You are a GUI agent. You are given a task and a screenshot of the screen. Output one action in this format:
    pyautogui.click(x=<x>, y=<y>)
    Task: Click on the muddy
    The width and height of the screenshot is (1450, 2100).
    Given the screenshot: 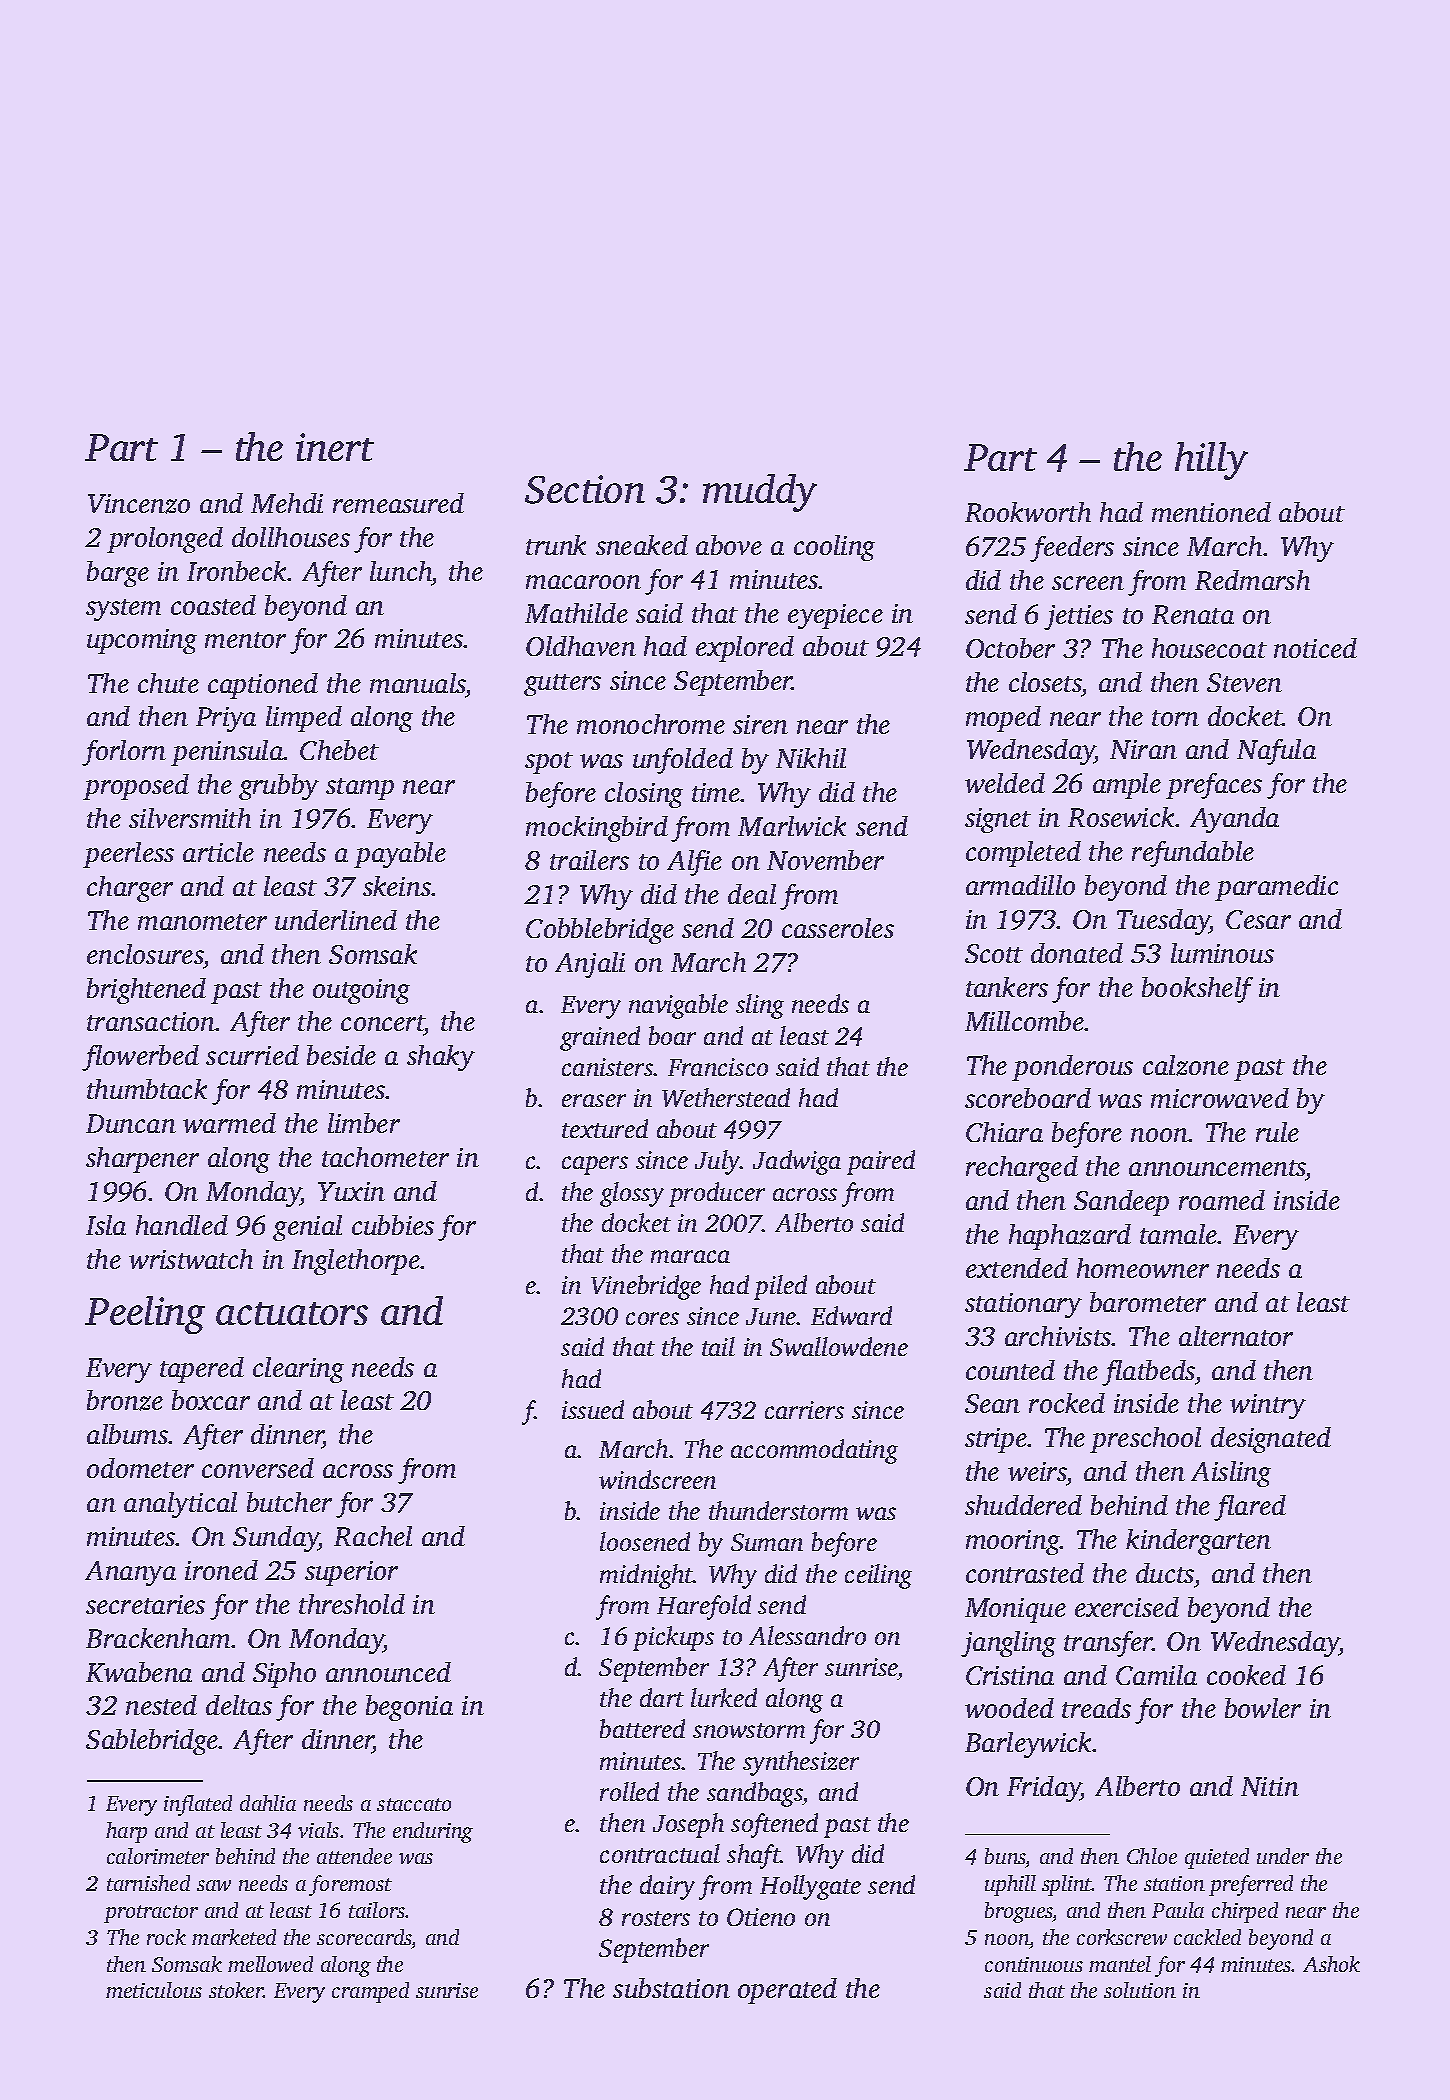 What is the action you would take?
    pyautogui.click(x=760, y=493)
